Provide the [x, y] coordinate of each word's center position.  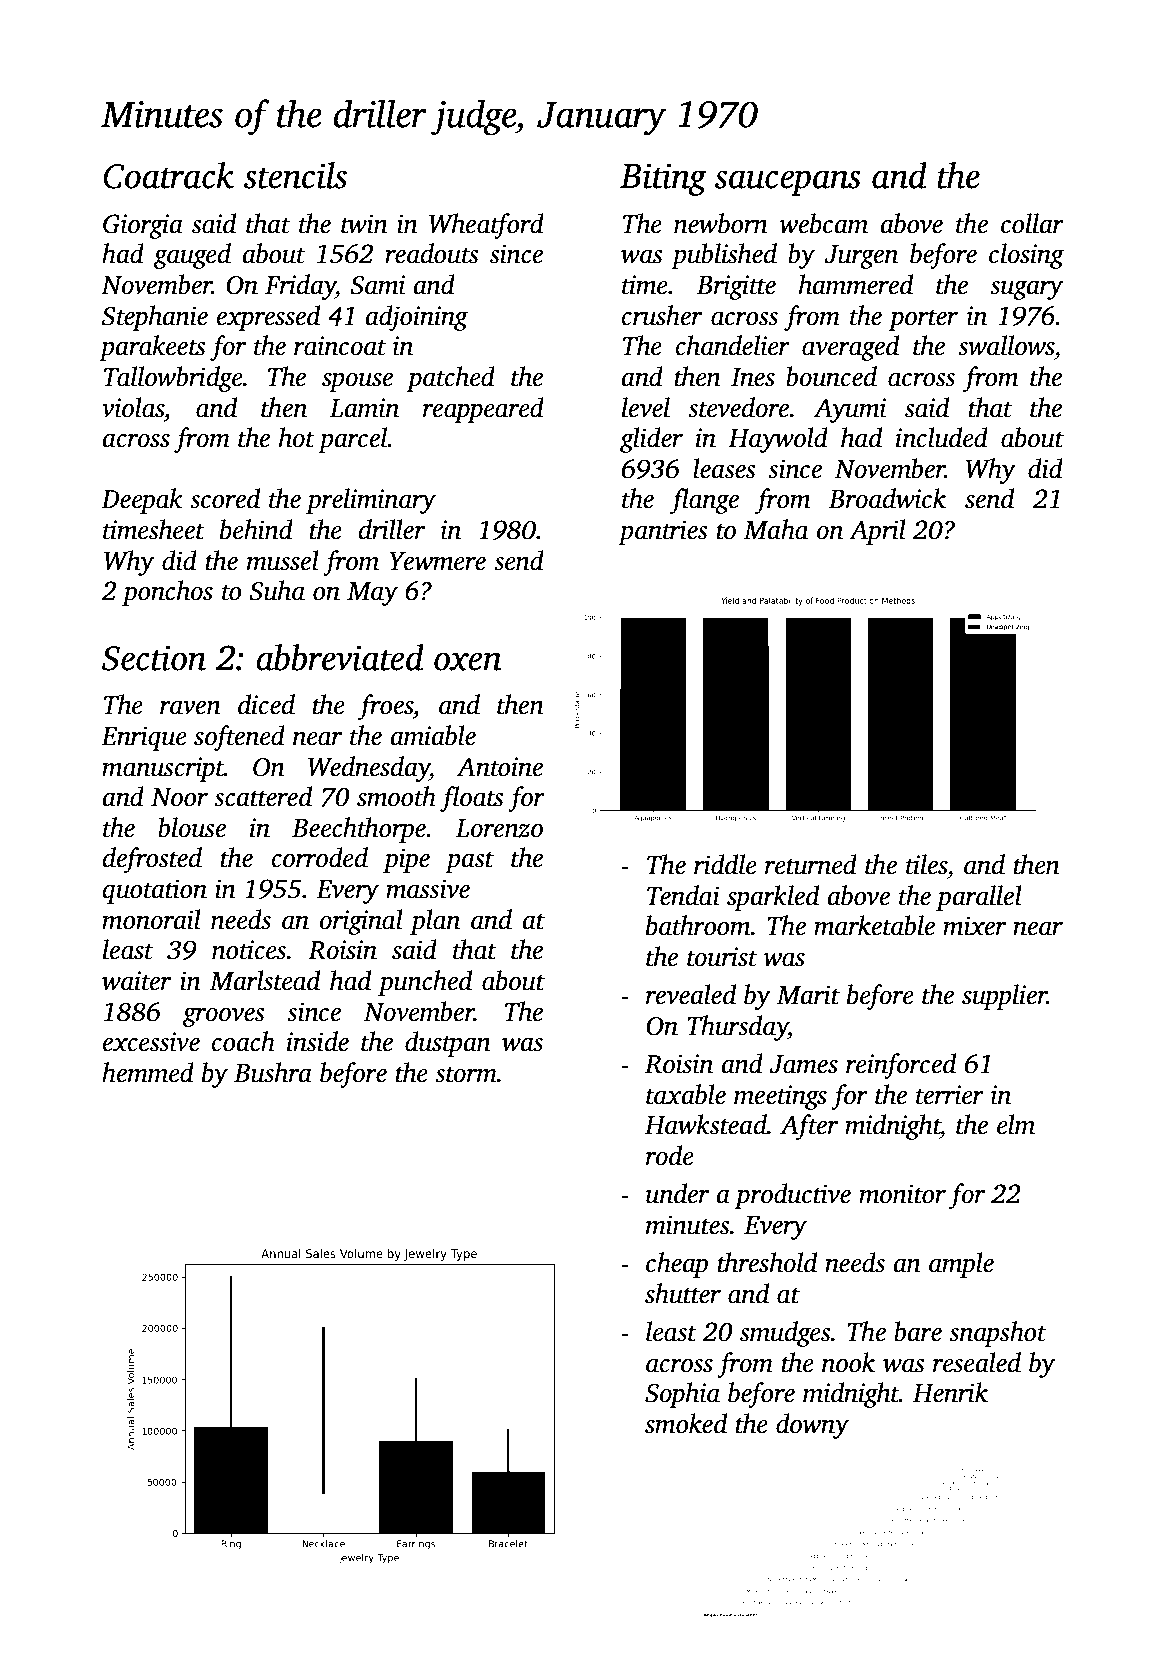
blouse [192, 827]
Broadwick [887, 498]
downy [812, 1426]
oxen [468, 661]
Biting [663, 179]
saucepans [787, 183]
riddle [725, 864]
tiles [926, 864]
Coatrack [168, 175]
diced [266, 704]
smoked [686, 1423]
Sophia [682, 1395]
